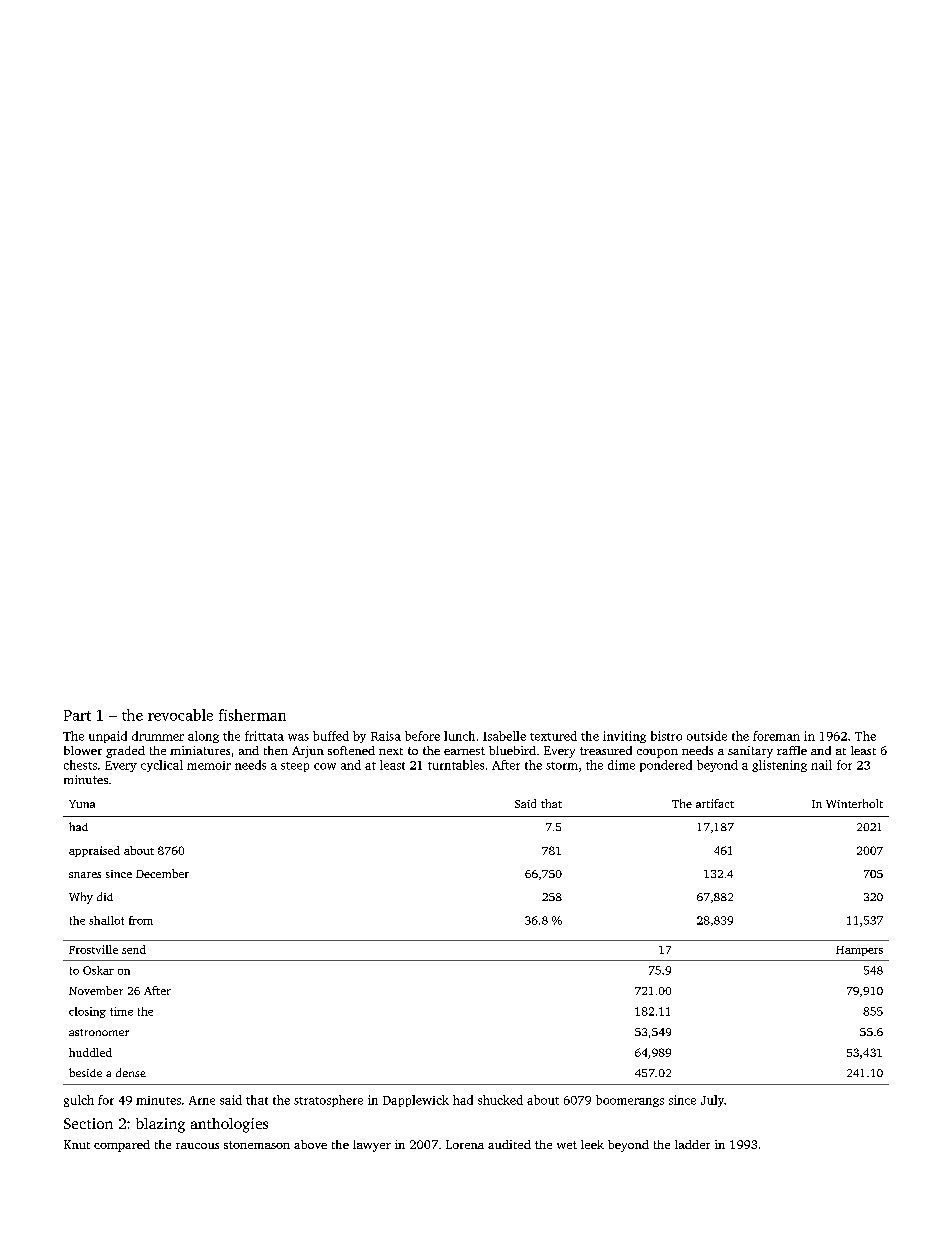  Describe the element at coordinates (712, 1101) in the screenshot. I see `July` at that location.
